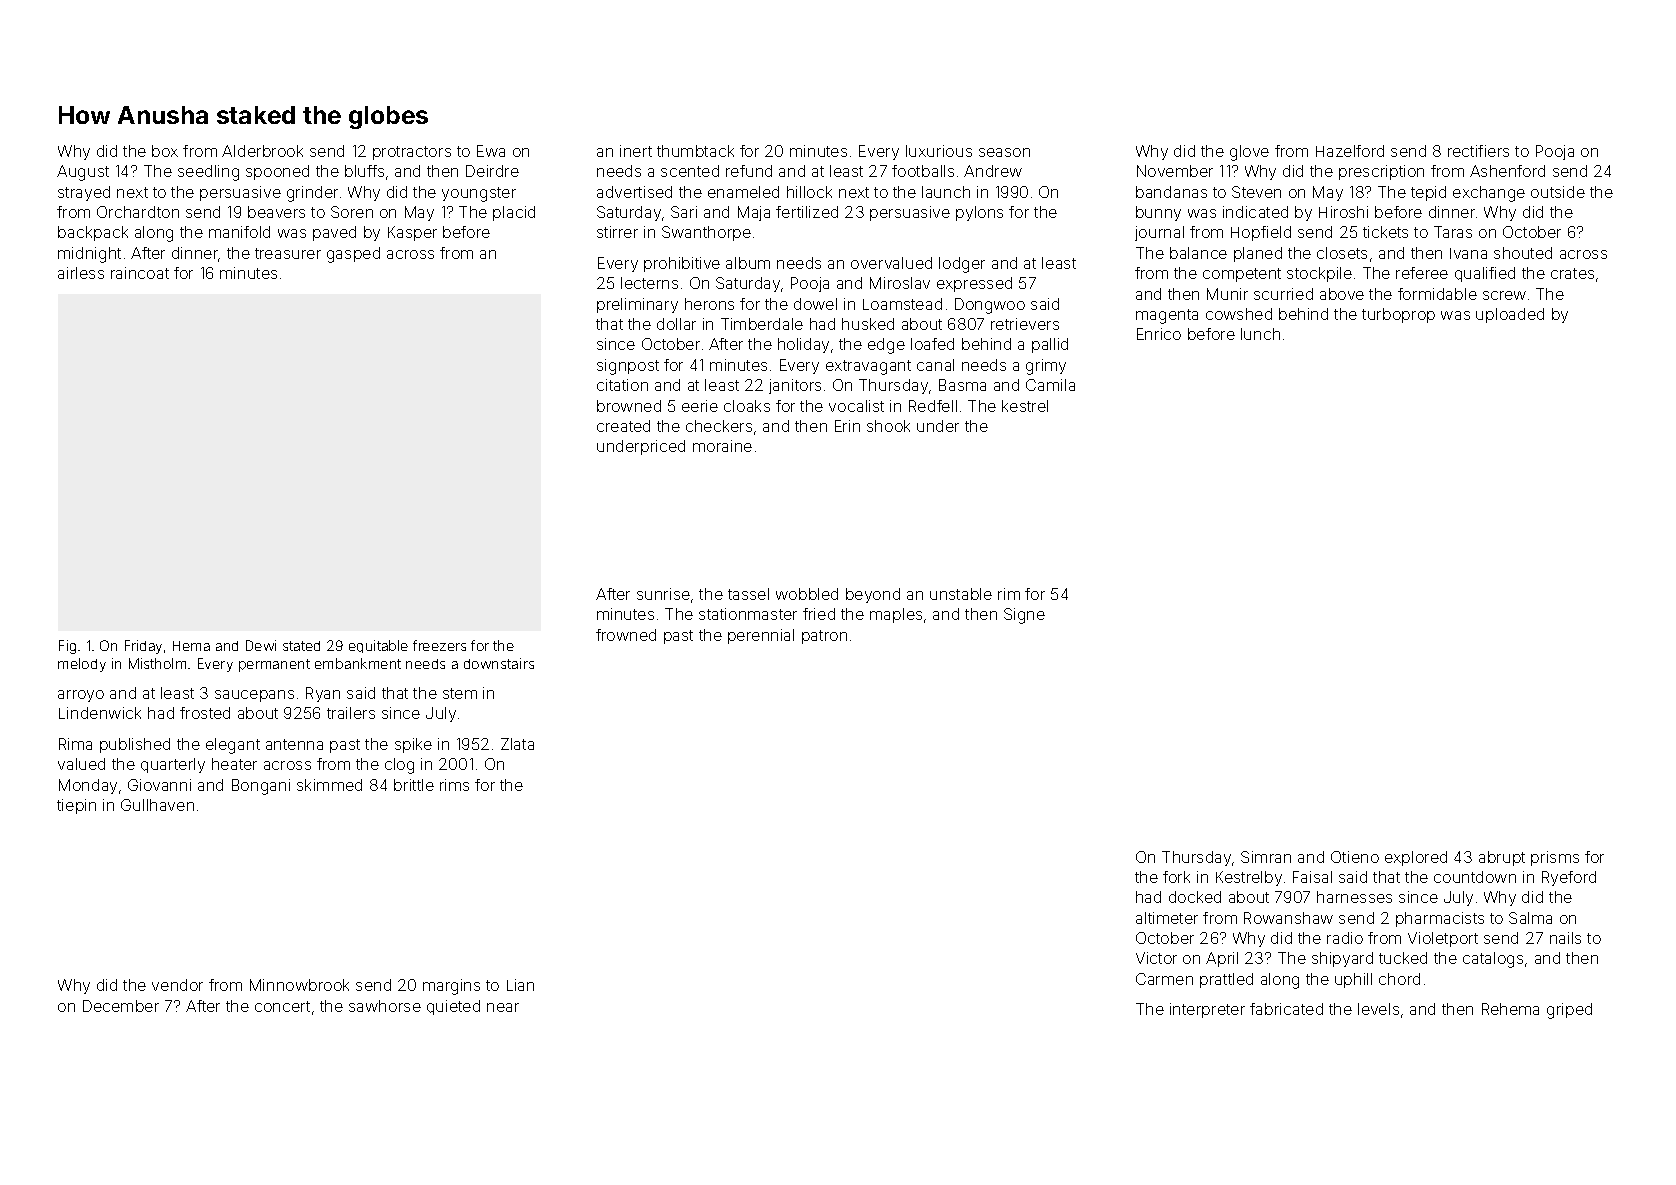 Image resolution: width=1676 pixels, height=1185 pixels. I want to click on balance, so click(1198, 253).
